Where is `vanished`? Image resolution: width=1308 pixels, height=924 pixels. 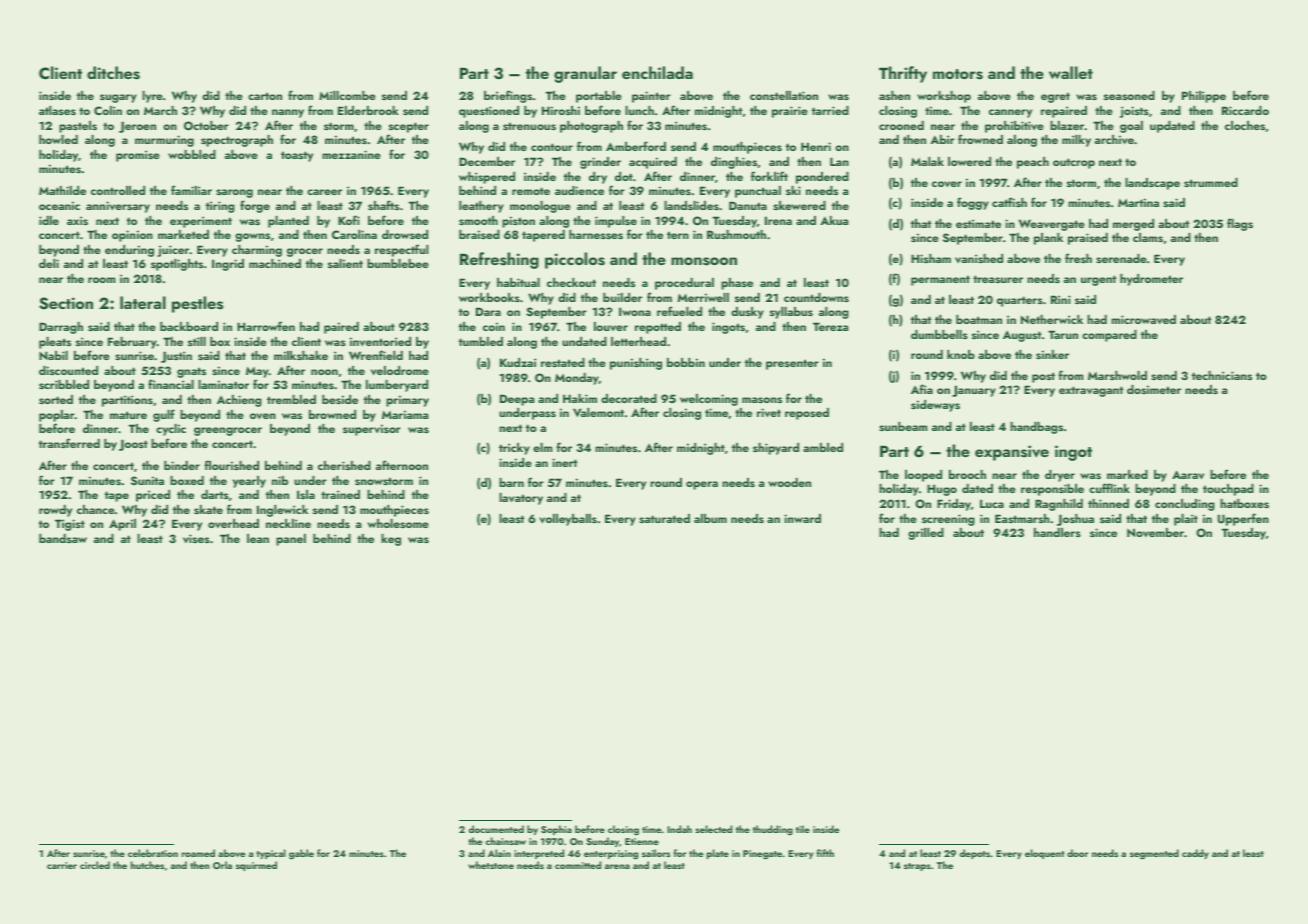 vanished is located at coordinates (979, 258).
